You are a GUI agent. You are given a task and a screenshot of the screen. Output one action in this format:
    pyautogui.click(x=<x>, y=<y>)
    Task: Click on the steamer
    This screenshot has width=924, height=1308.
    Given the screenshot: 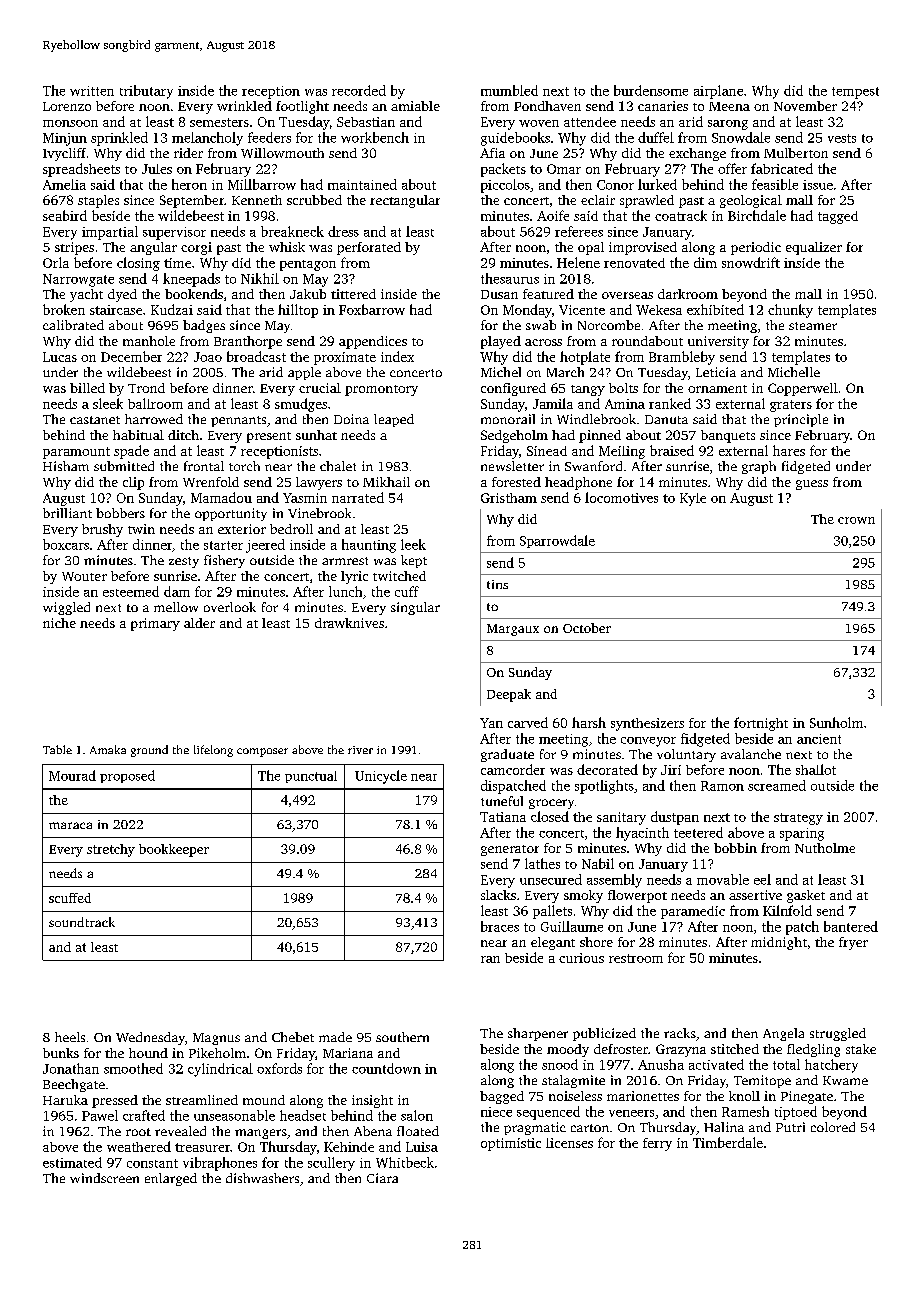 What is the action you would take?
    pyautogui.click(x=813, y=326)
